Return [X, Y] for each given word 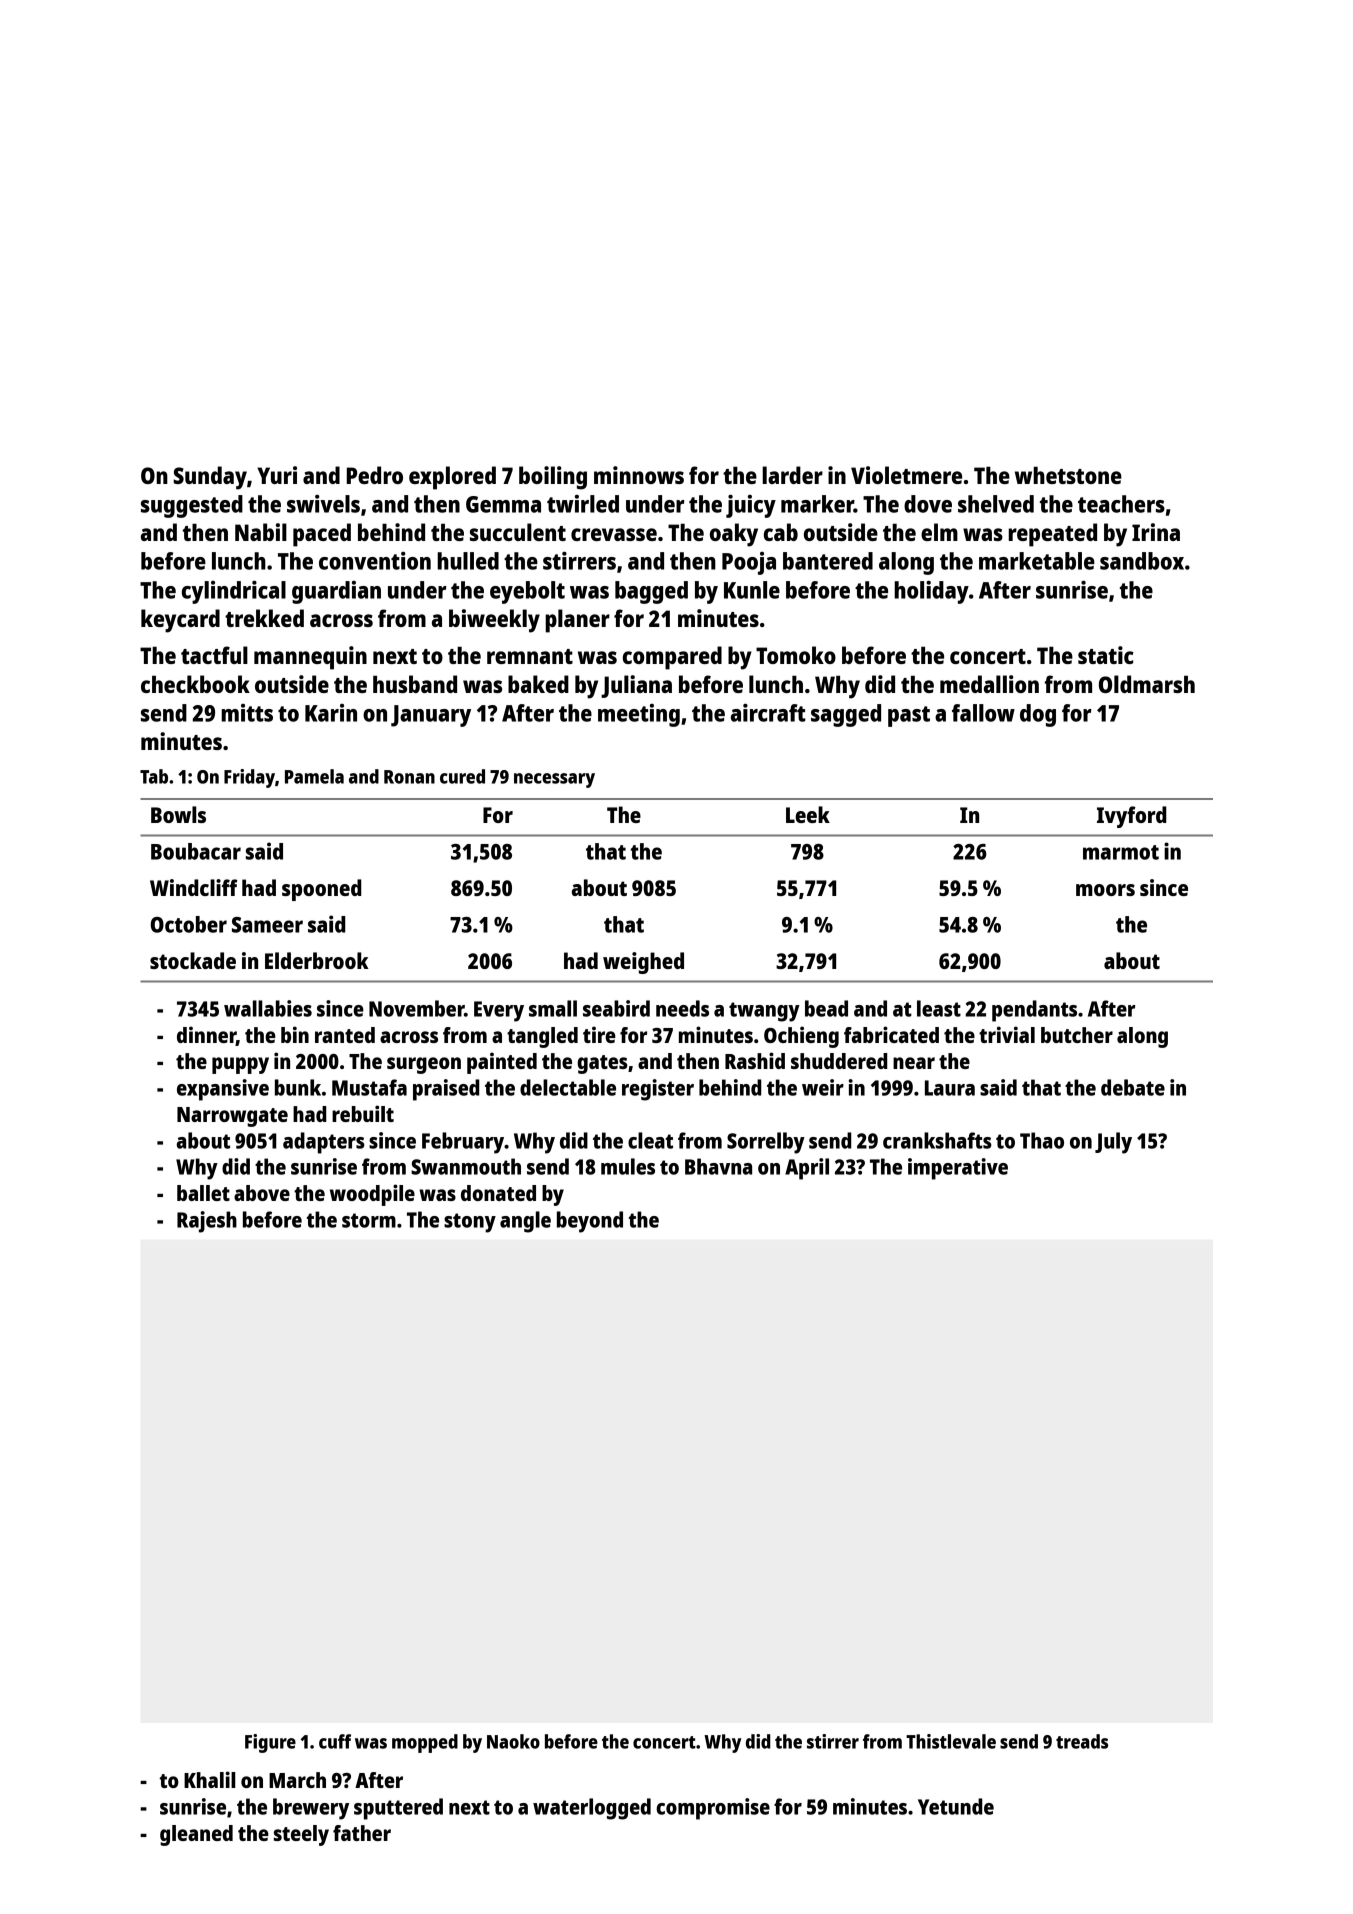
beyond [590, 1222]
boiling [553, 478]
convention [375, 561]
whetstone [1068, 475]
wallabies [268, 1008]
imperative [958, 1169]
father [362, 1833]
